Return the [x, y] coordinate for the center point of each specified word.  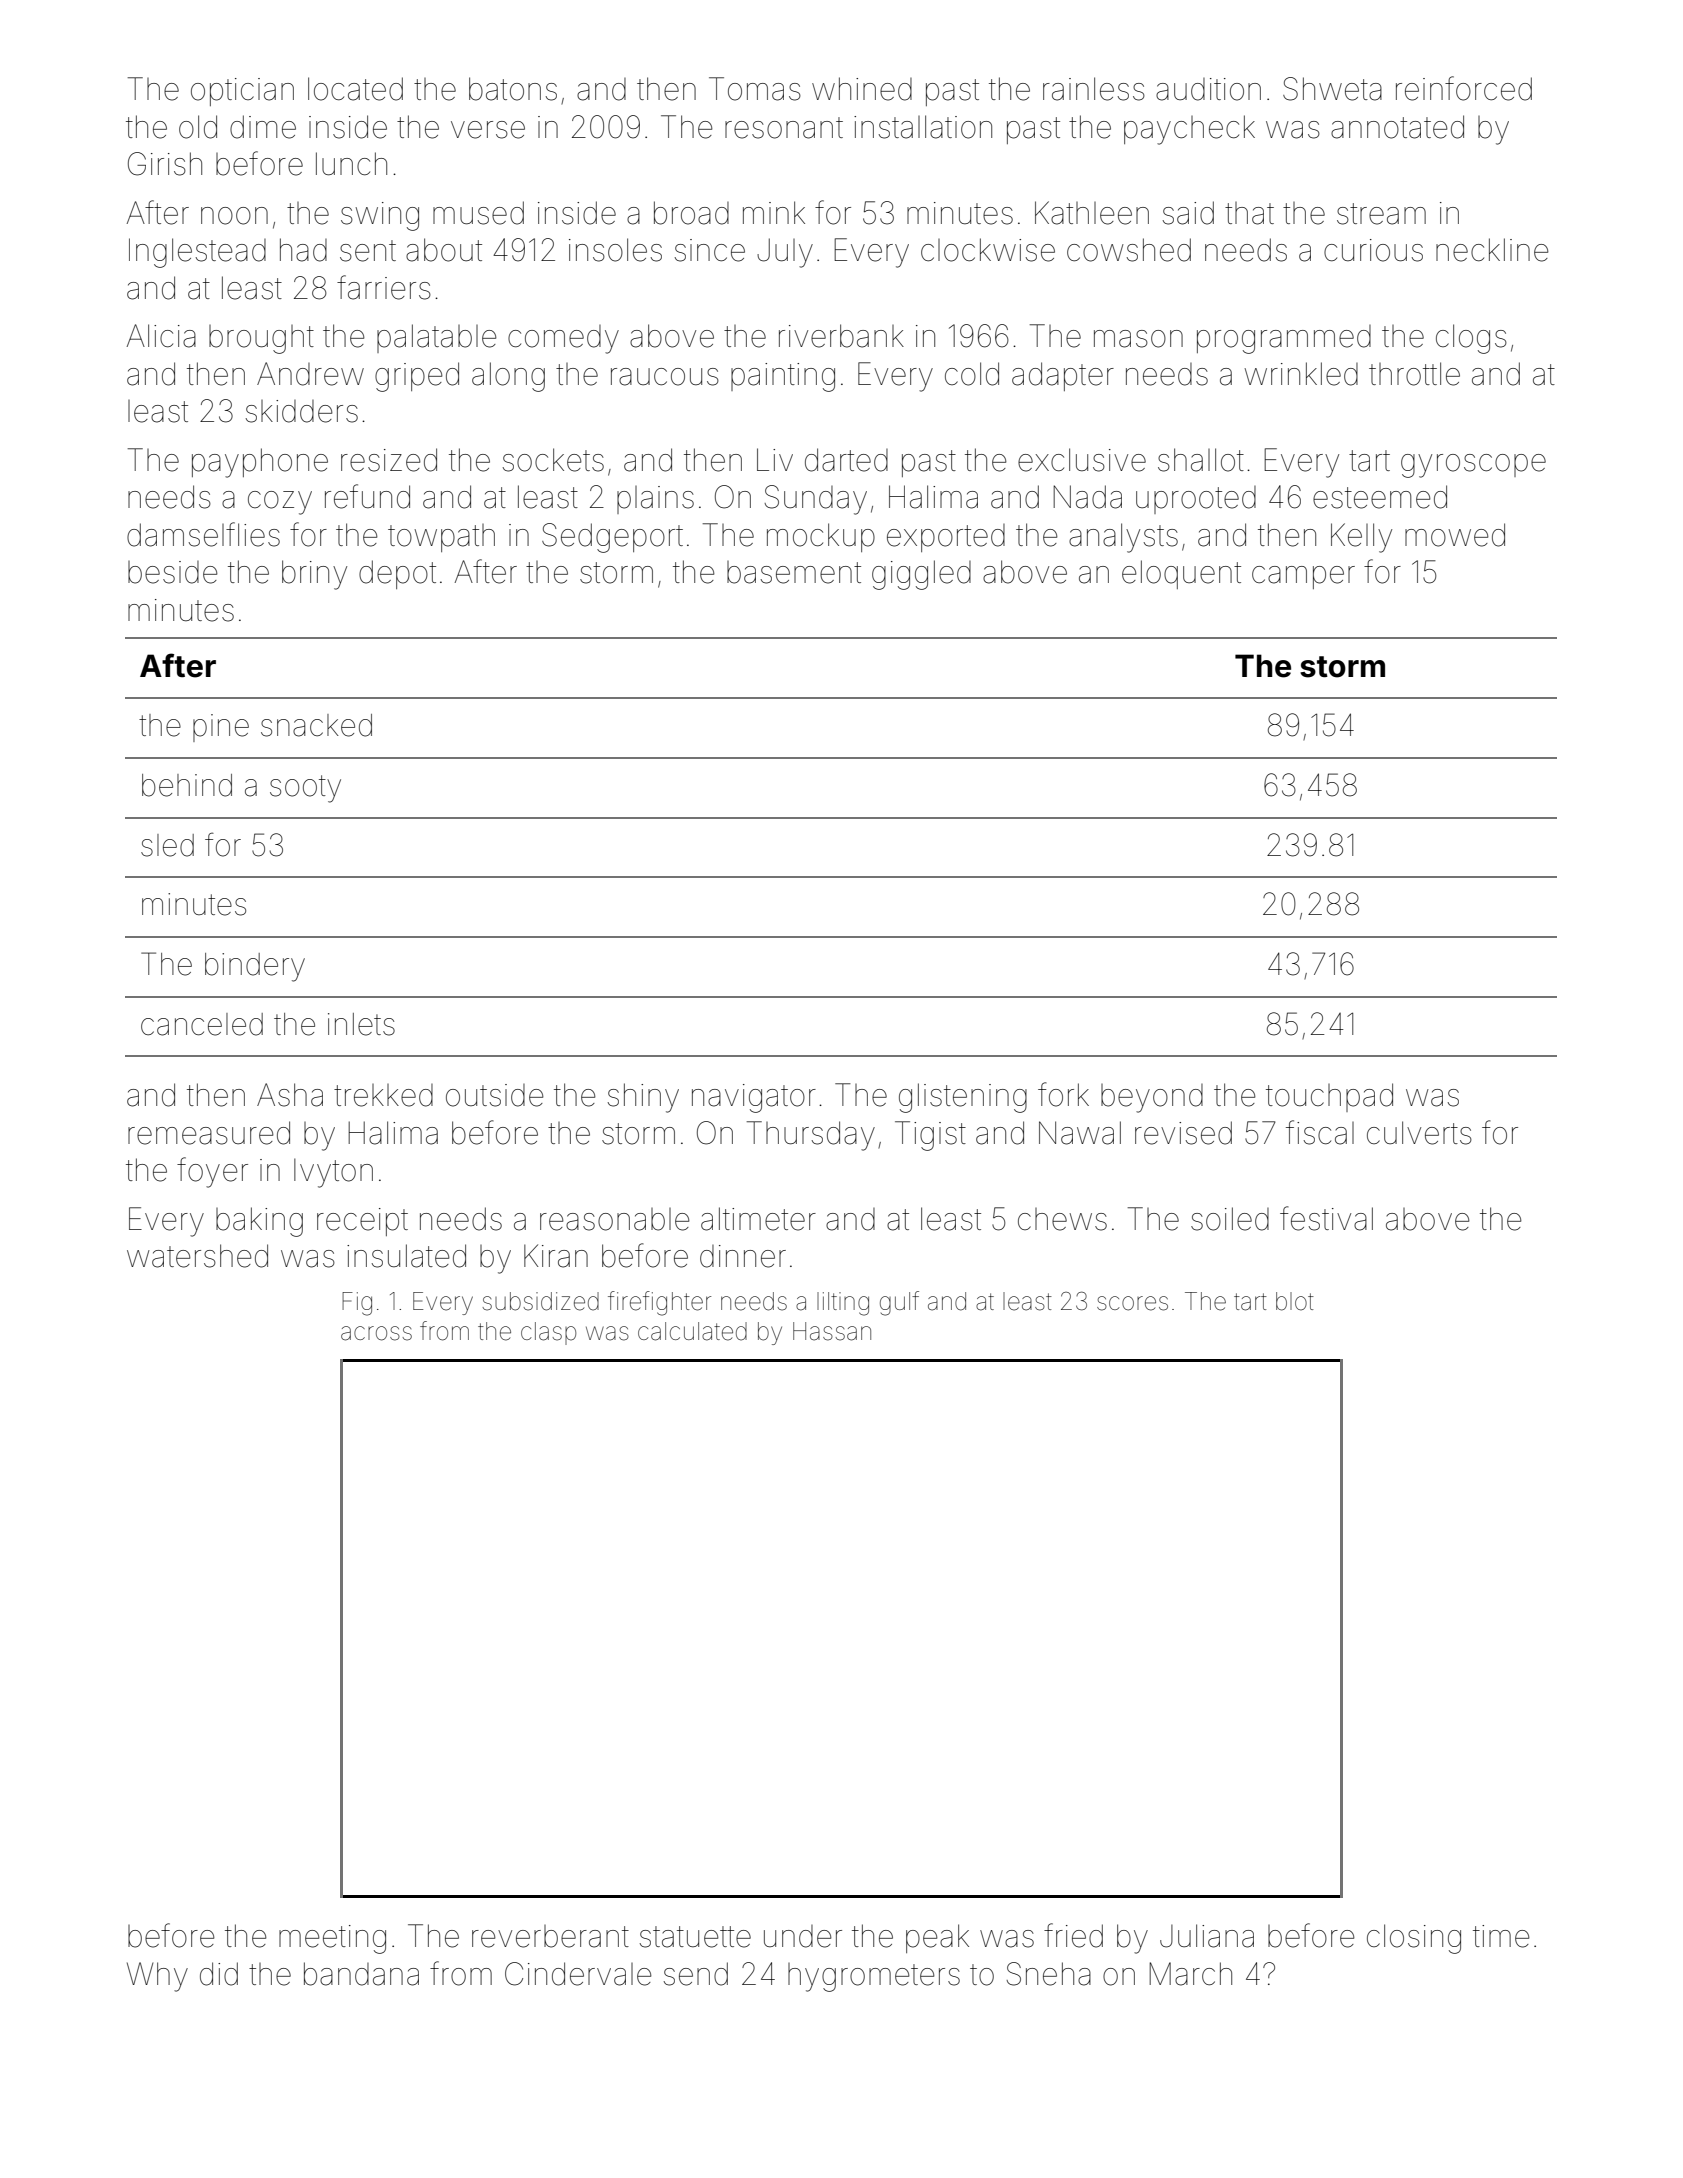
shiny [643, 1098]
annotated [1397, 127]
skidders [302, 411]
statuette [695, 1937]
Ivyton [333, 1173]
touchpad [1329, 1097]
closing [1414, 1939]
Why [157, 1977]
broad [691, 213]
